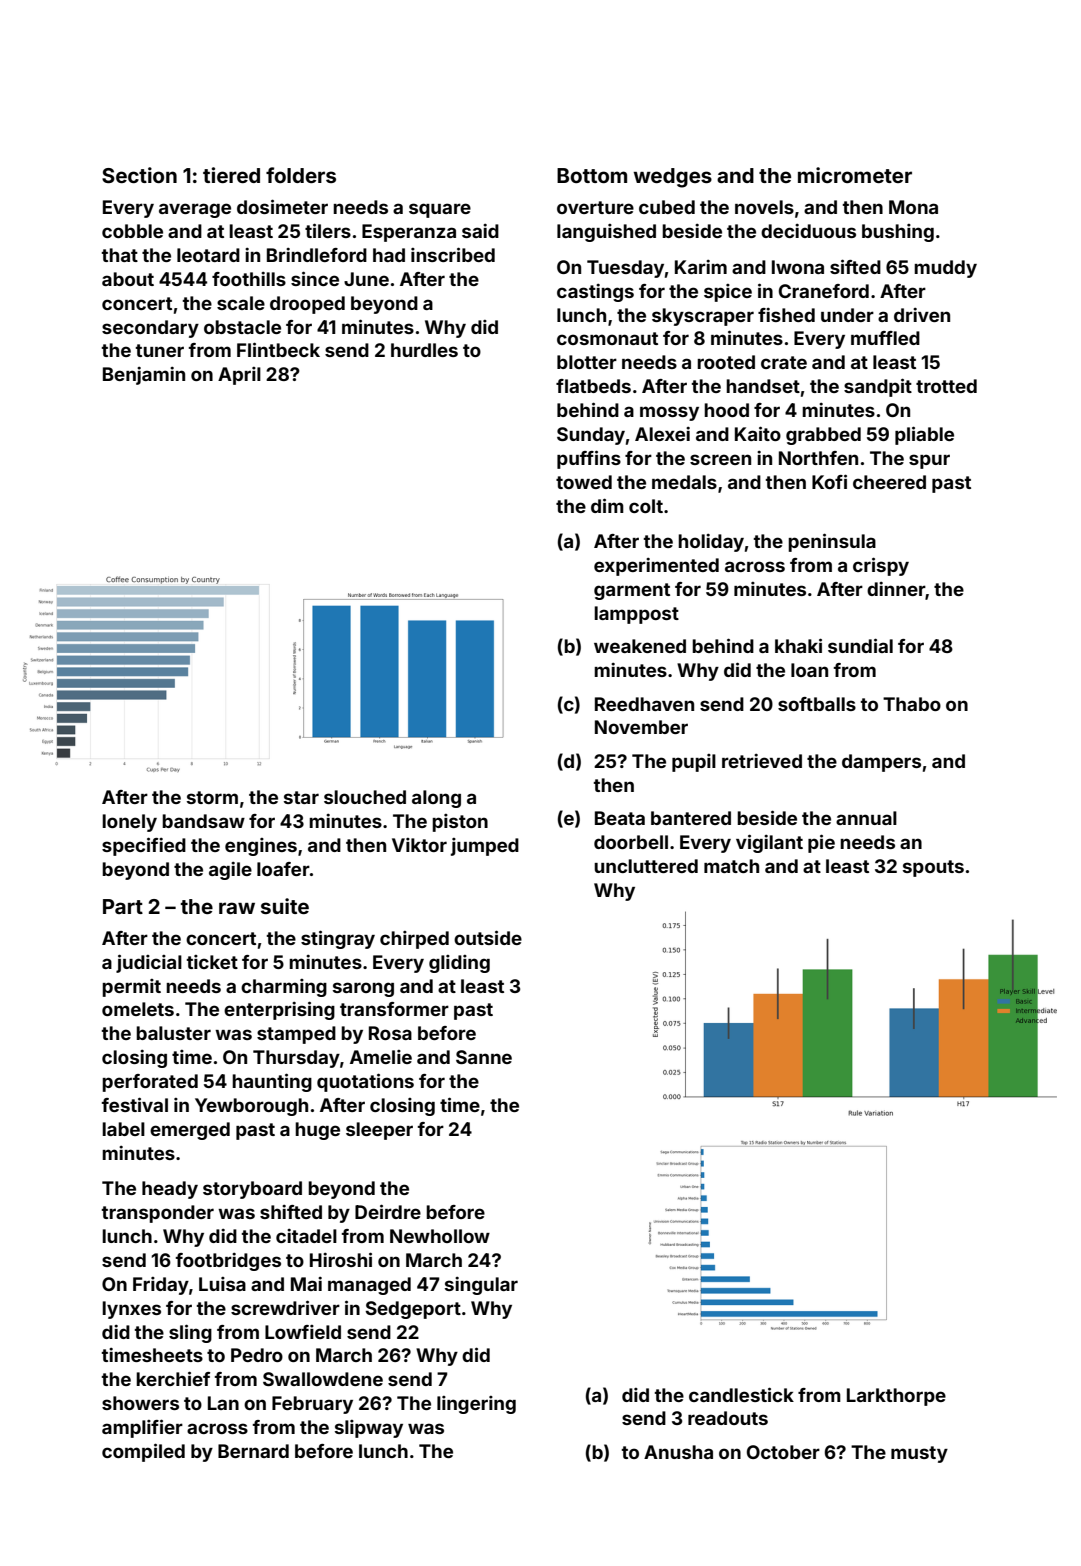  What do you see at coordinates (212, 797) in the screenshot?
I see `storm` at bounding box center [212, 797].
